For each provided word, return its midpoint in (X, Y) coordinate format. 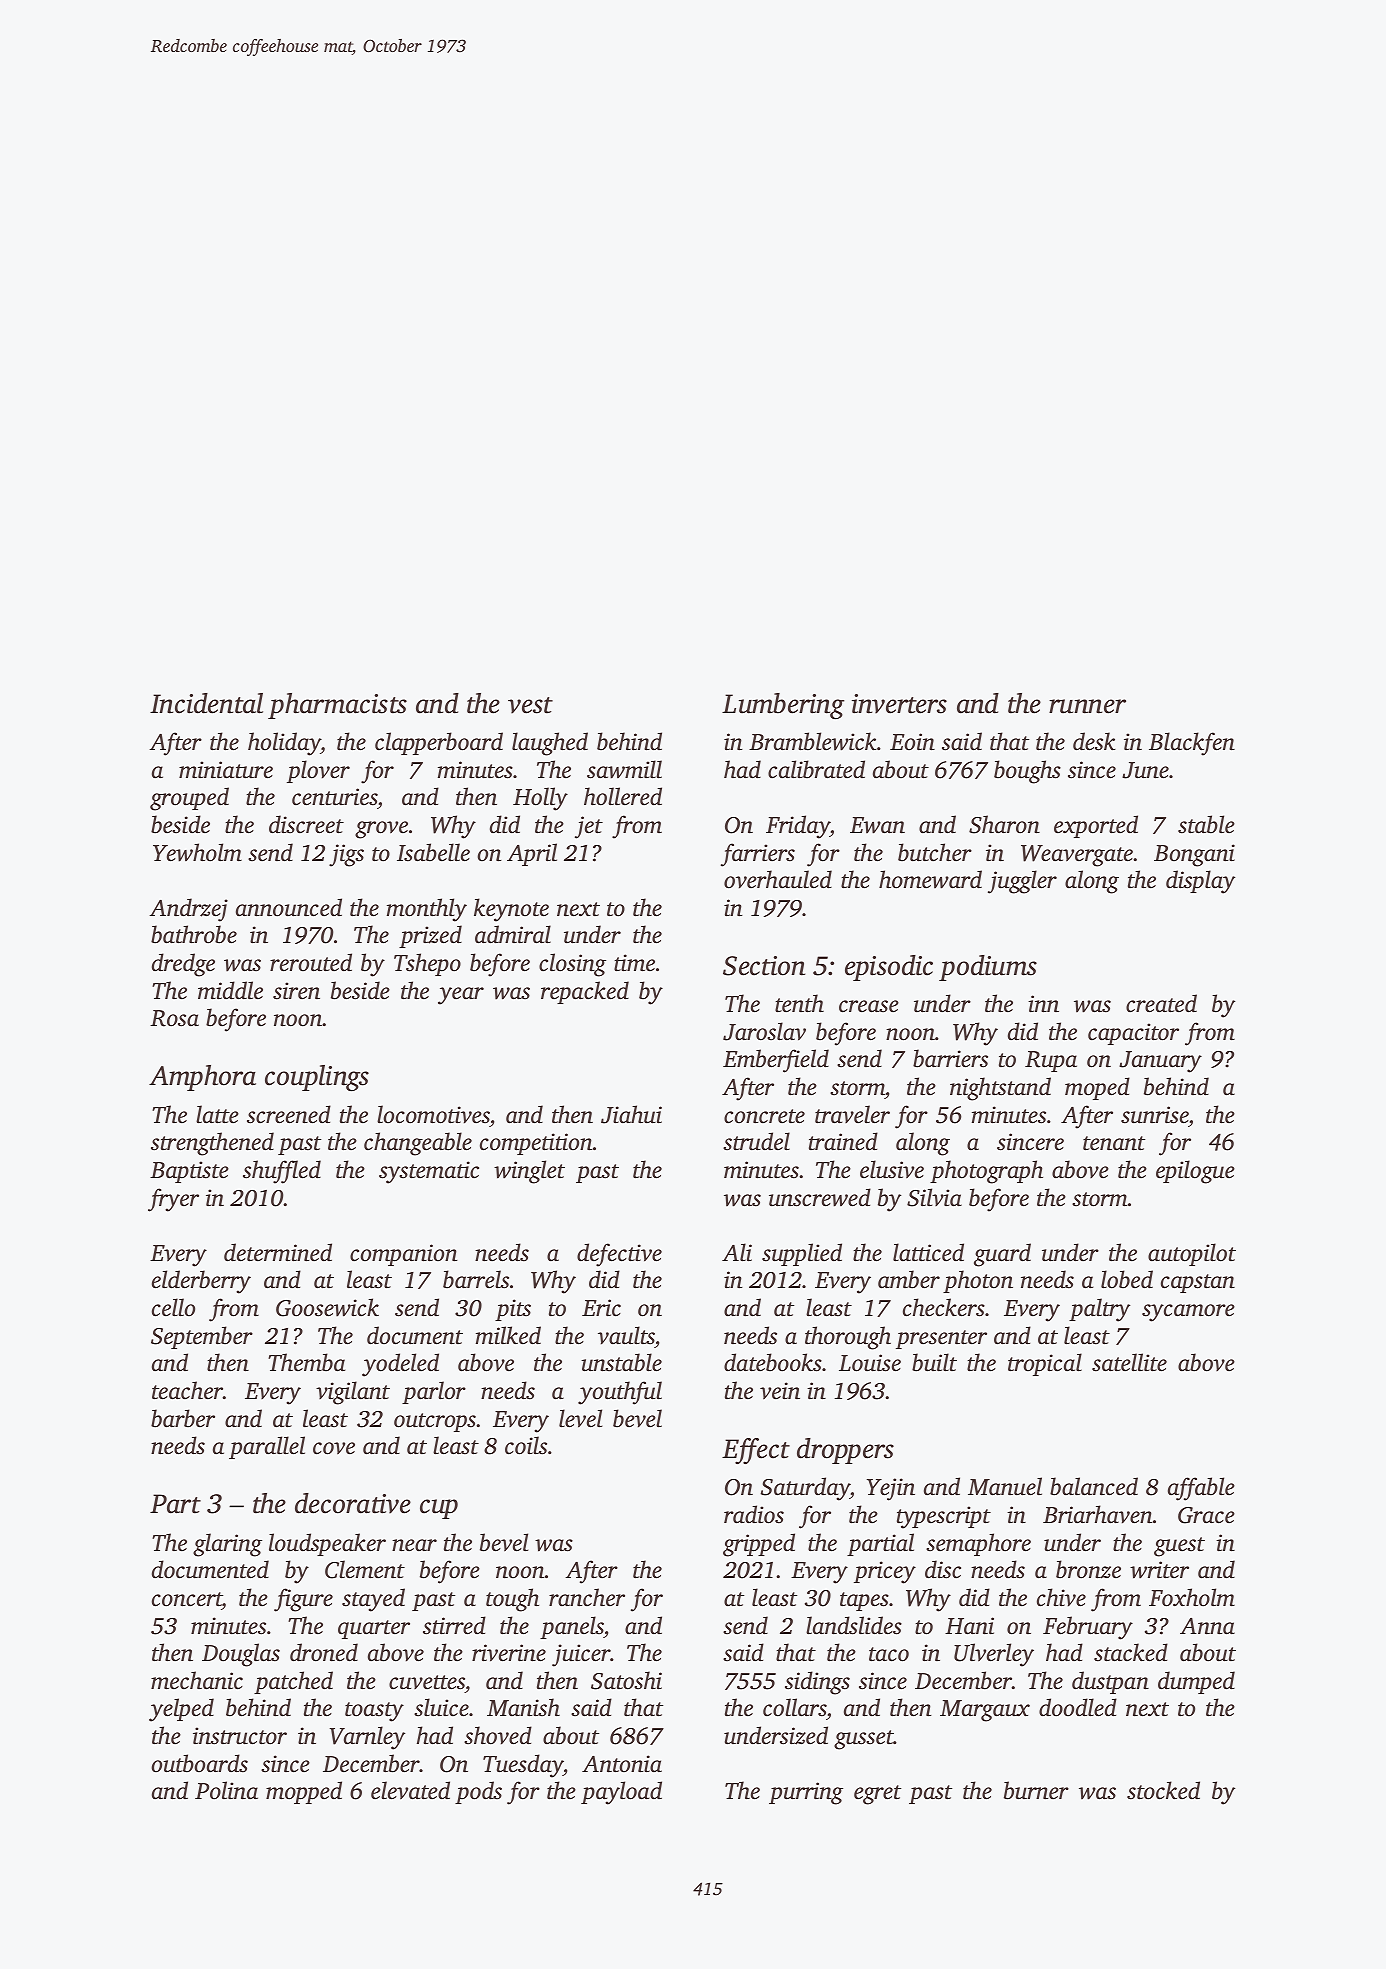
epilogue (1195, 1172)
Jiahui (631, 1114)
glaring (227, 1545)
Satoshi (626, 1680)
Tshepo (427, 964)
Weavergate (1077, 856)
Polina (226, 1790)
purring (806, 1793)
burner (1036, 1790)
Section (764, 966)
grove (381, 830)
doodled (1078, 1707)
